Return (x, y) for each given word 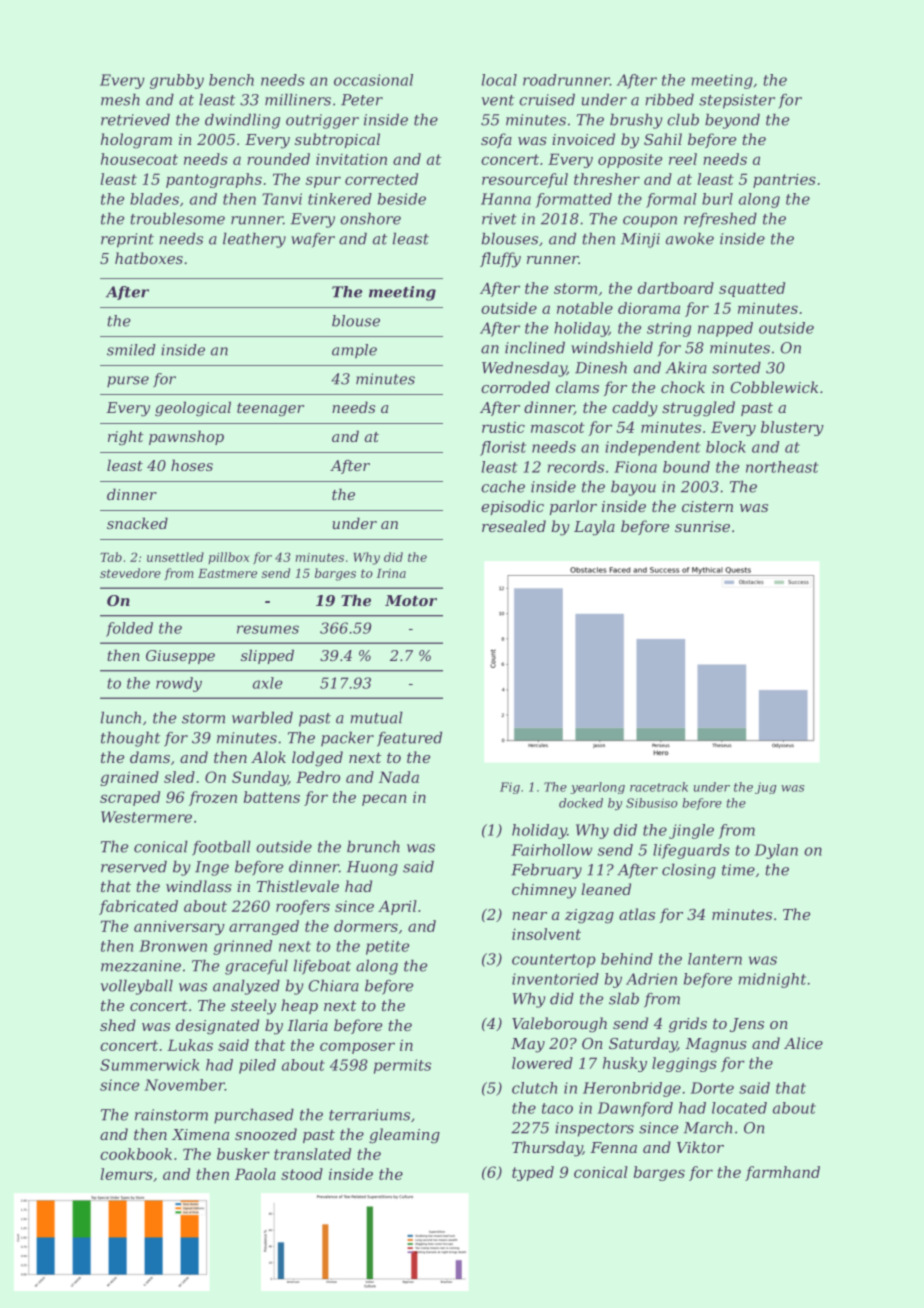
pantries (784, 181)
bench (231, 80)
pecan (384, 800)
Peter (362, 100)
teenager (270, 410)
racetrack (659, 787)
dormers (366, 926)
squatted (752, 289)
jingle (691, 831)
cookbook (136, 1154)
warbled (262, 717)
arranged (264, 927)
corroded (515, 387)
